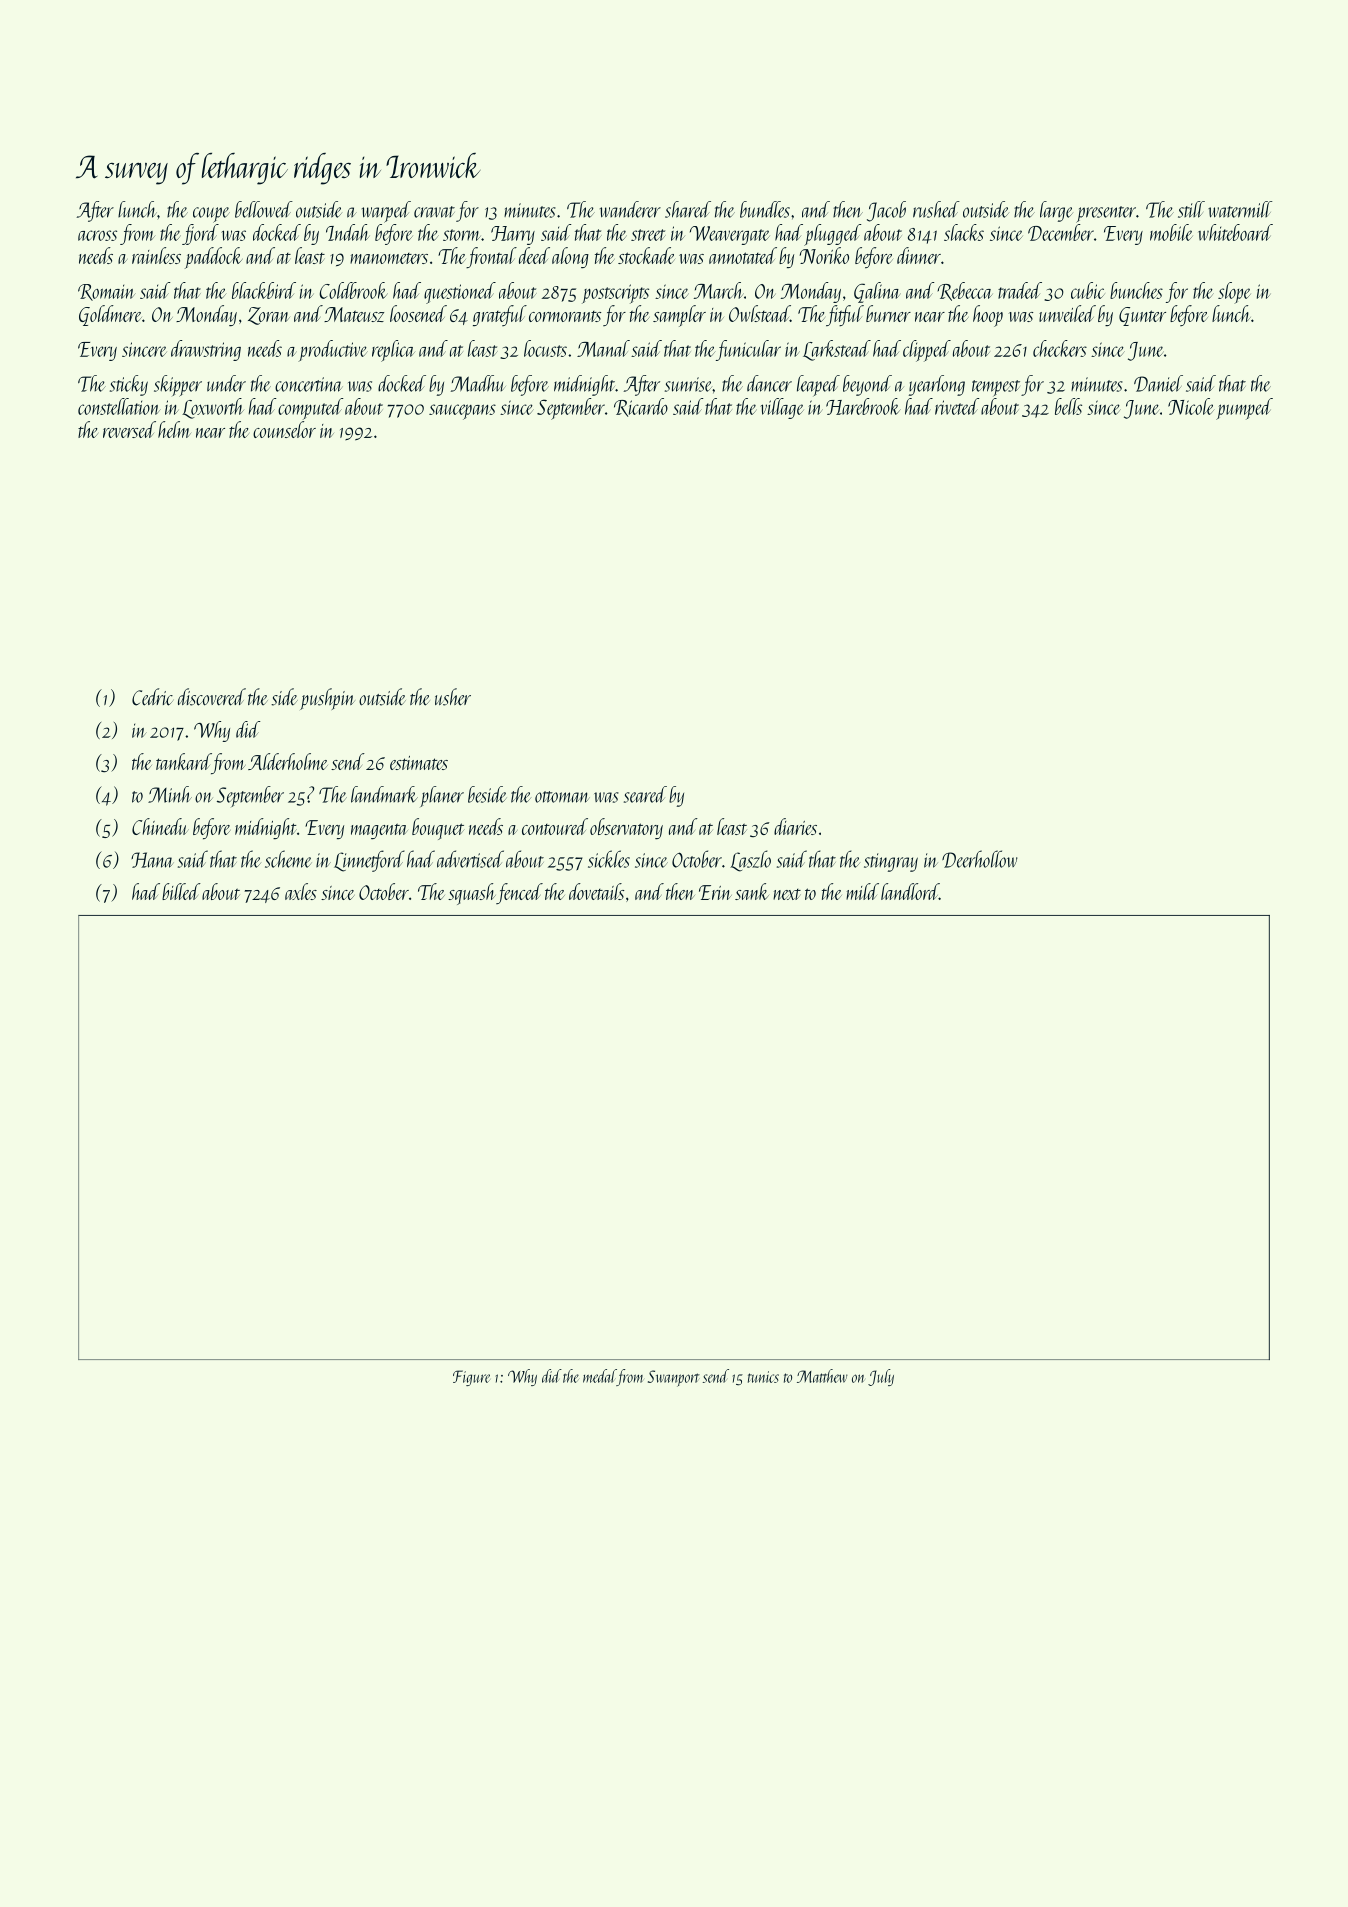  I want to click on medal, so click(600, 1377).
